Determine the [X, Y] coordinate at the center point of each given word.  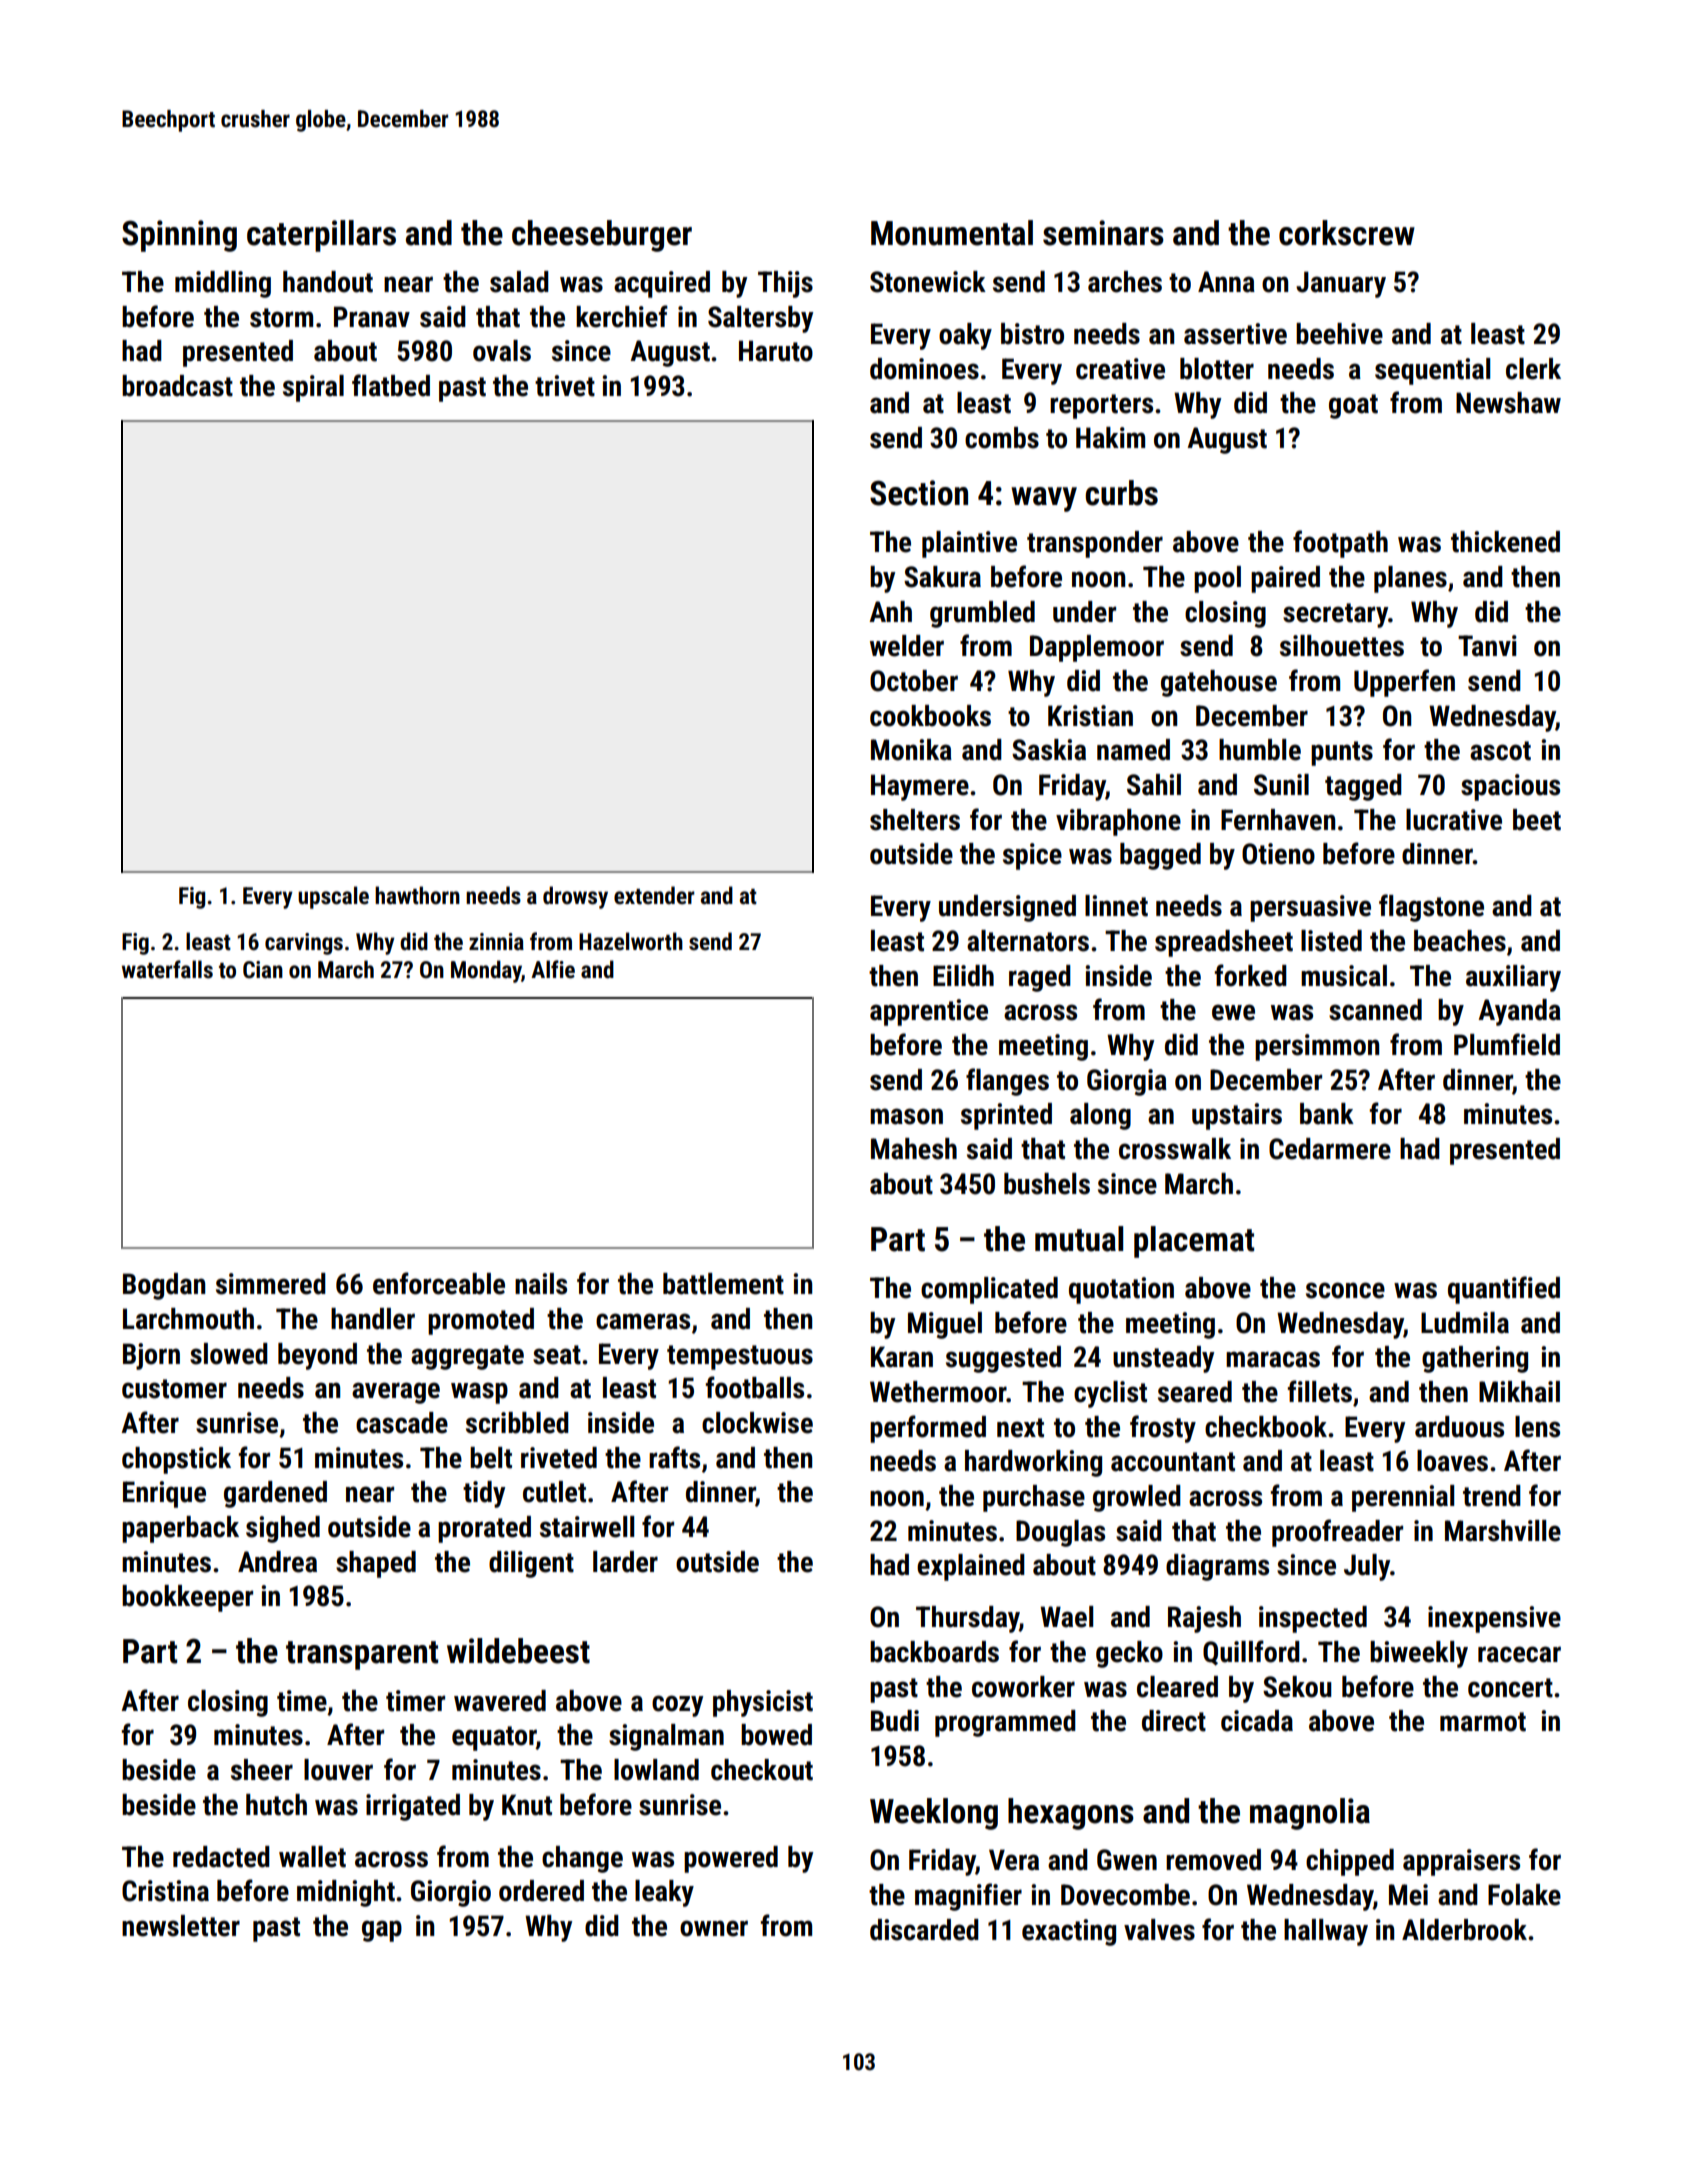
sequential [1432, 371]
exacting [1069, 1932]
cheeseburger [602, 236]
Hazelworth [631, 941]
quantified [1504, 1290]
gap [382, 1931]
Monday [486, 971]
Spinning [179, 236]
